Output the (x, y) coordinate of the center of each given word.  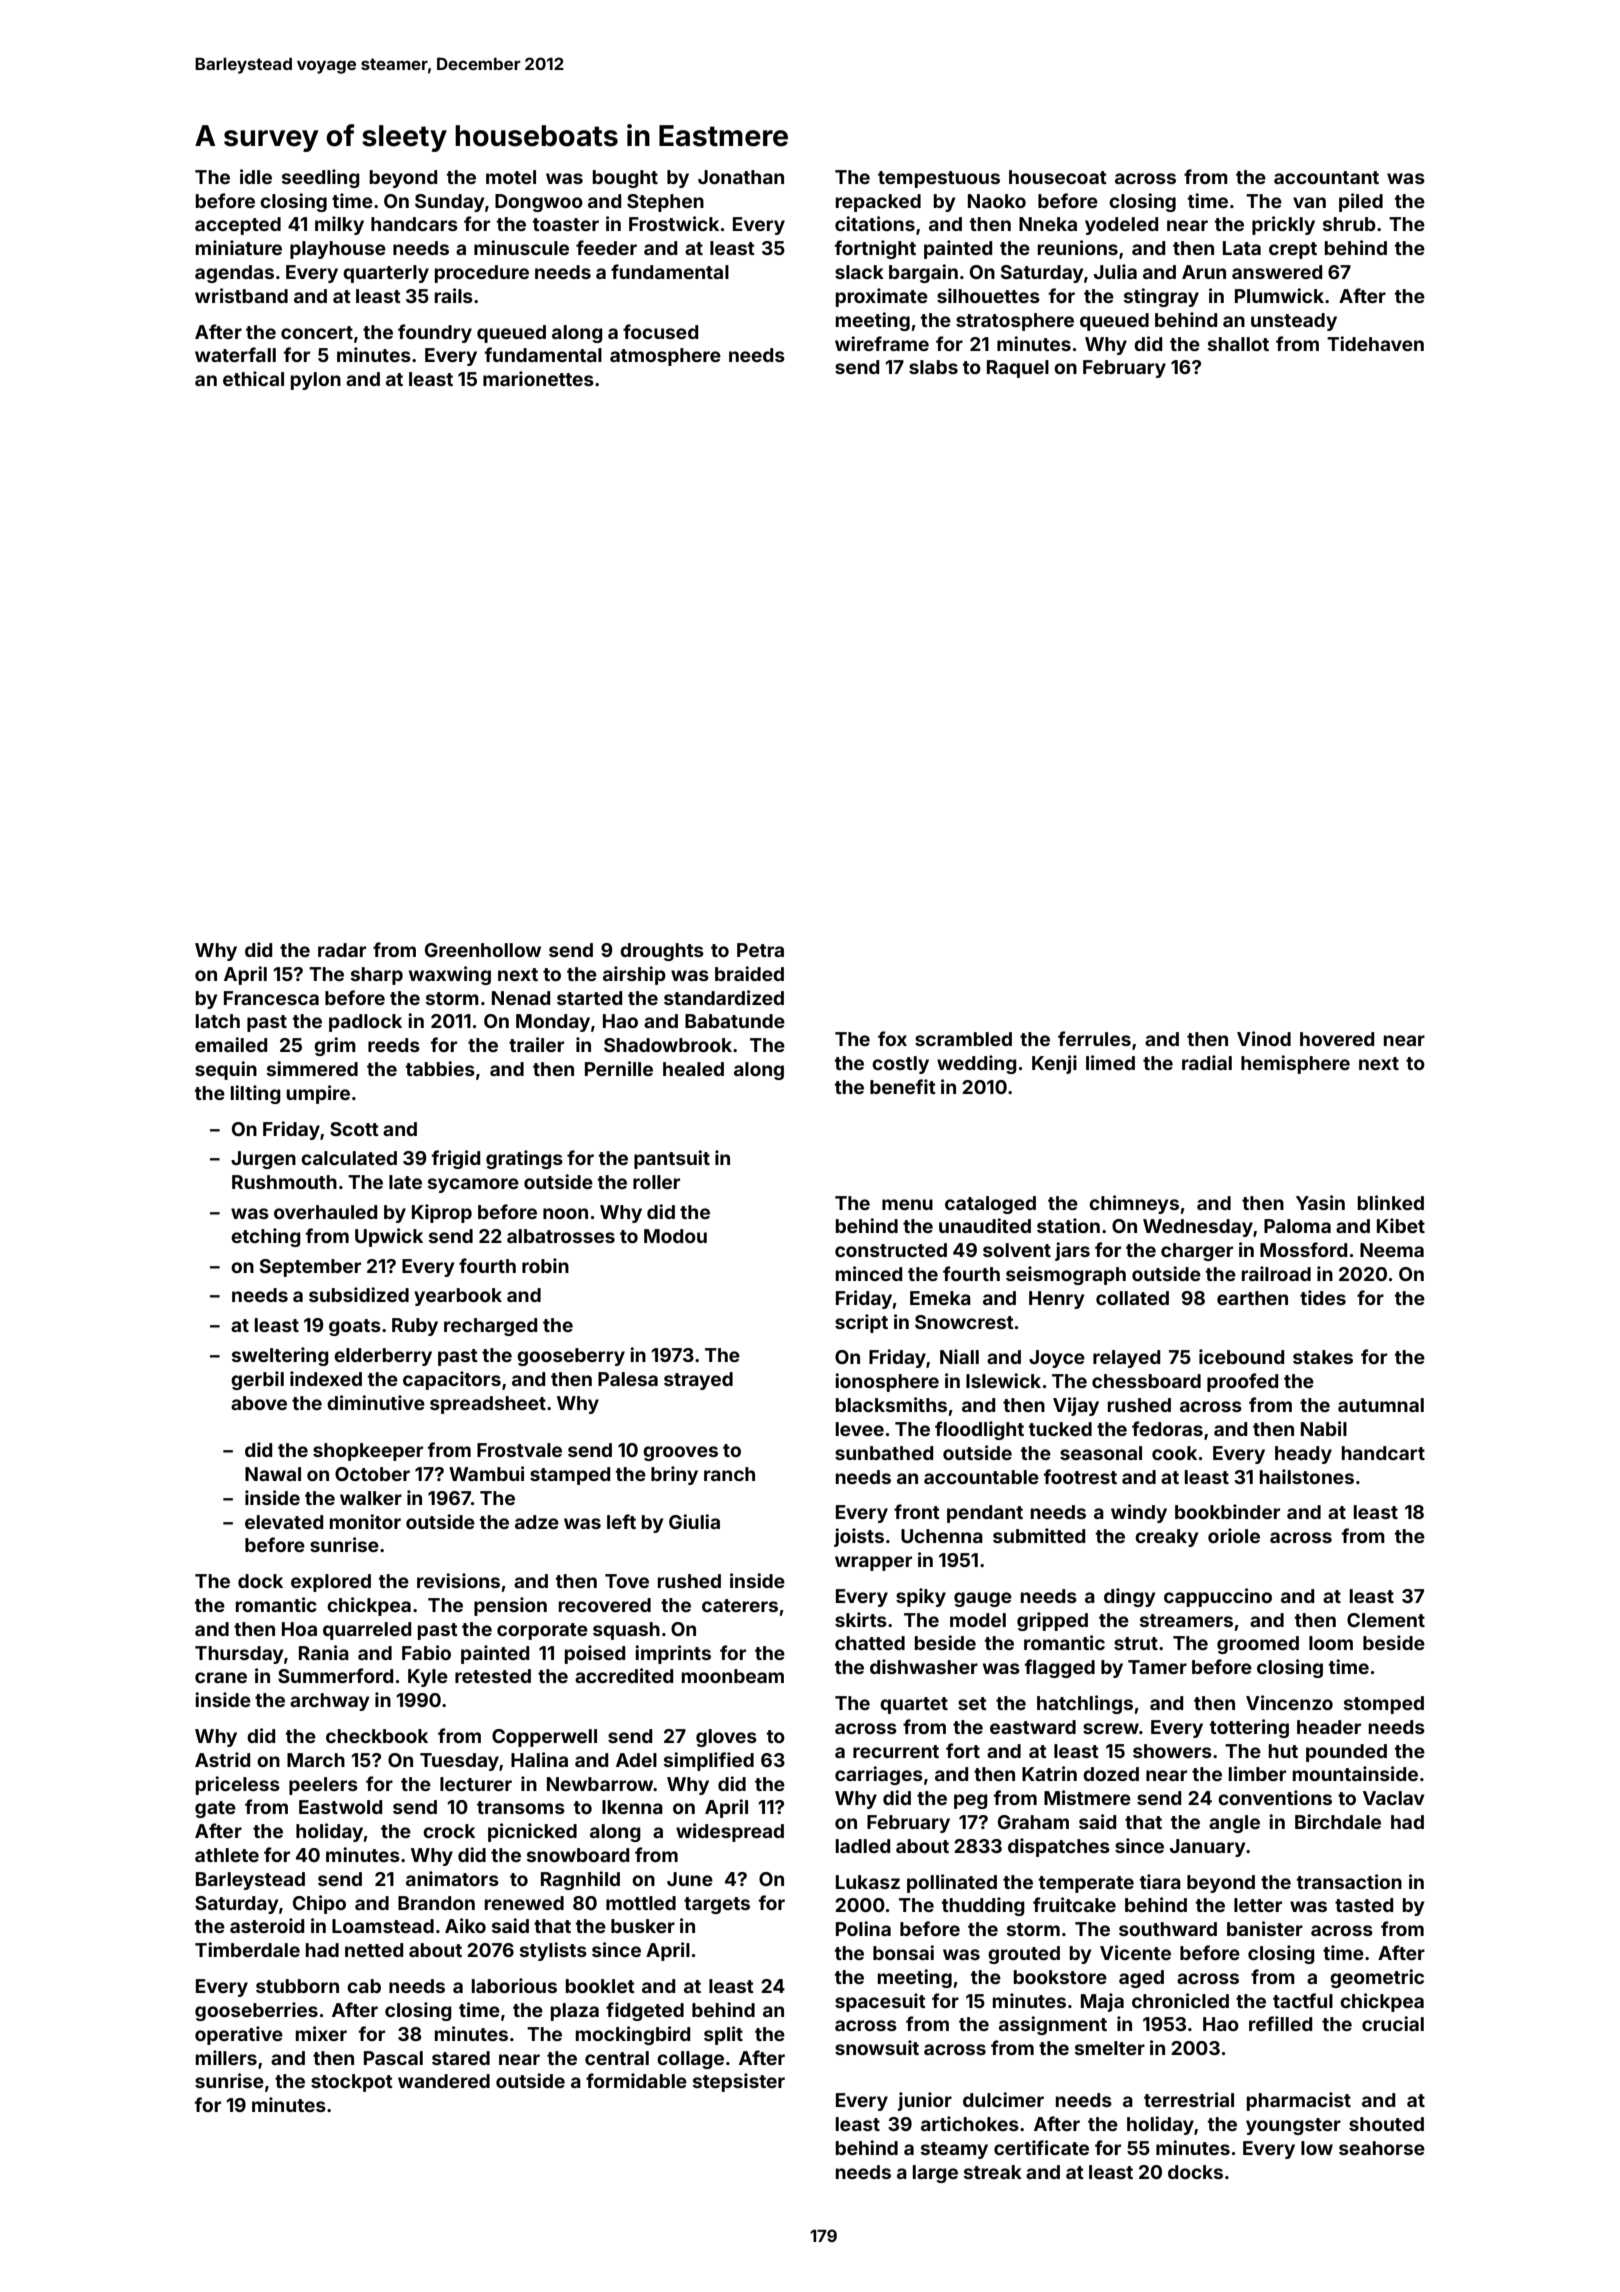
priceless (238, 1785)
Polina (863, 1928)
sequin (226, 1070)
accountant (1326, 177)
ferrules (1094, 1038)
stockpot (352, 2083)
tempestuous (939, 179)
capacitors (452, 1380)
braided (749, 973)
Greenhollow (483, 950)
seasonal (1101, 1453)
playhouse (338, 250)
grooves (680, 1453)
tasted (1364, 1905)
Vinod (1264, 1038)
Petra (760, 950)
